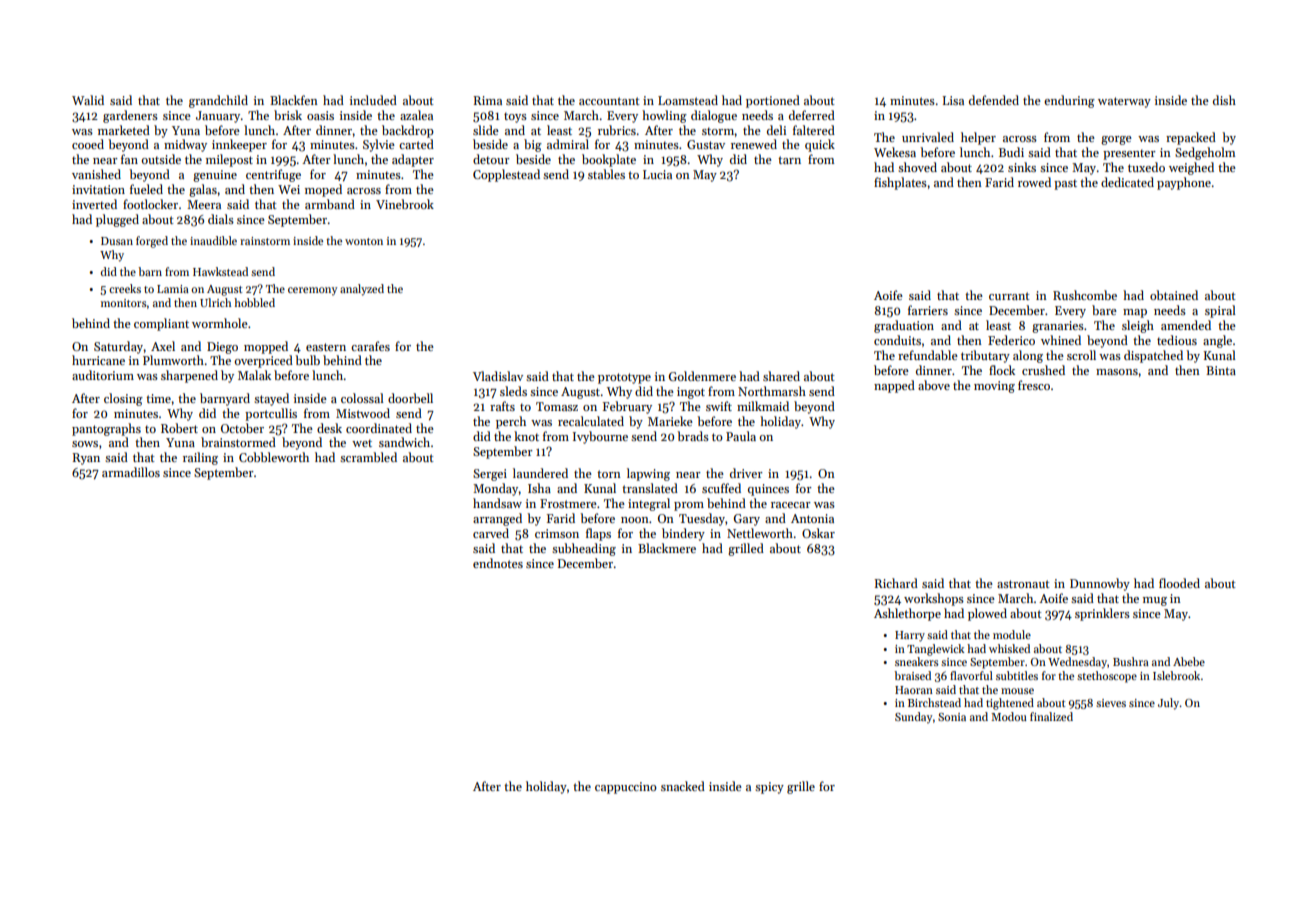 The width and height of the page is (1308, 924). I want to click on armadillos, so click(131, 472).
